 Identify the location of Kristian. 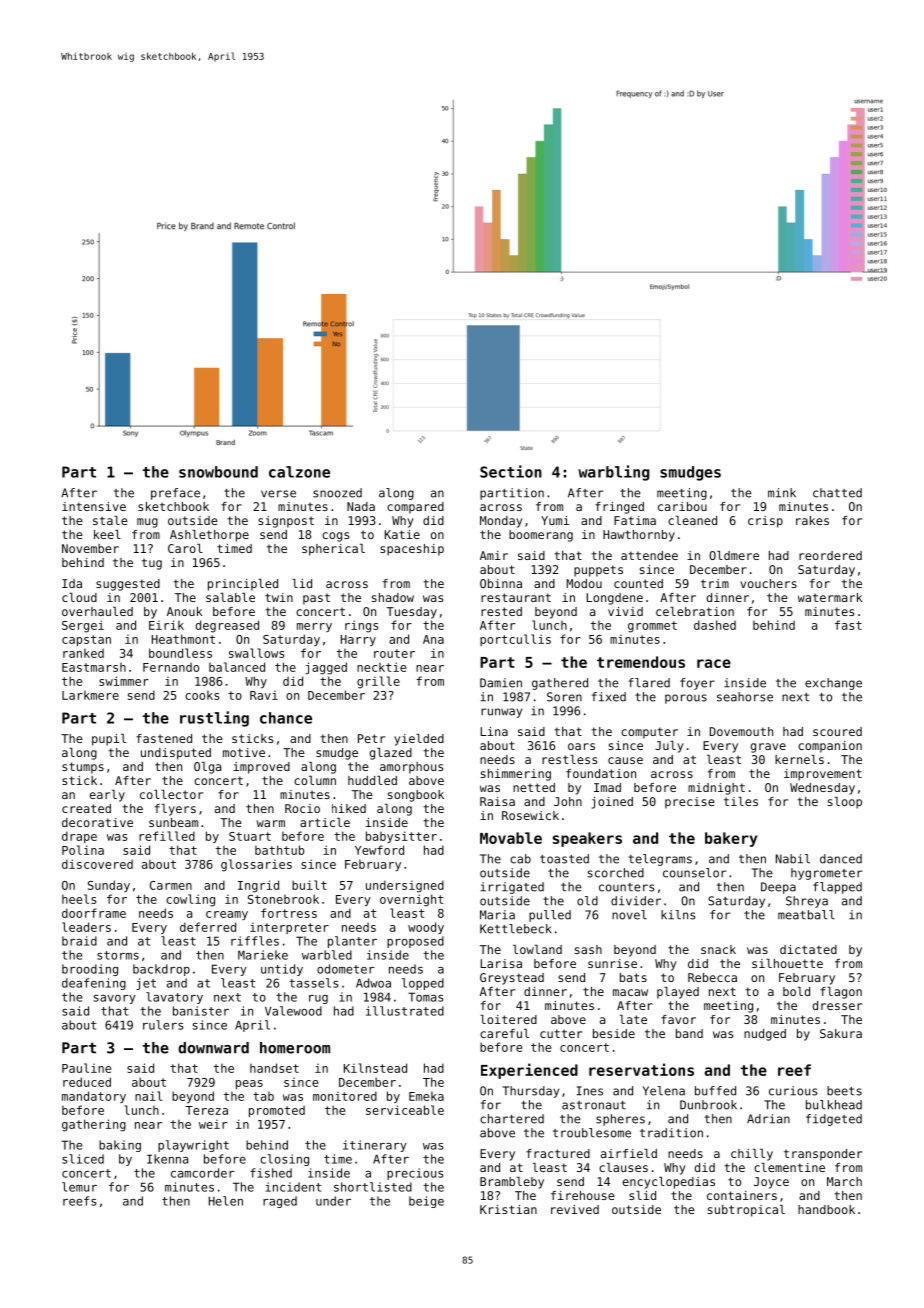
(508, 1209).
